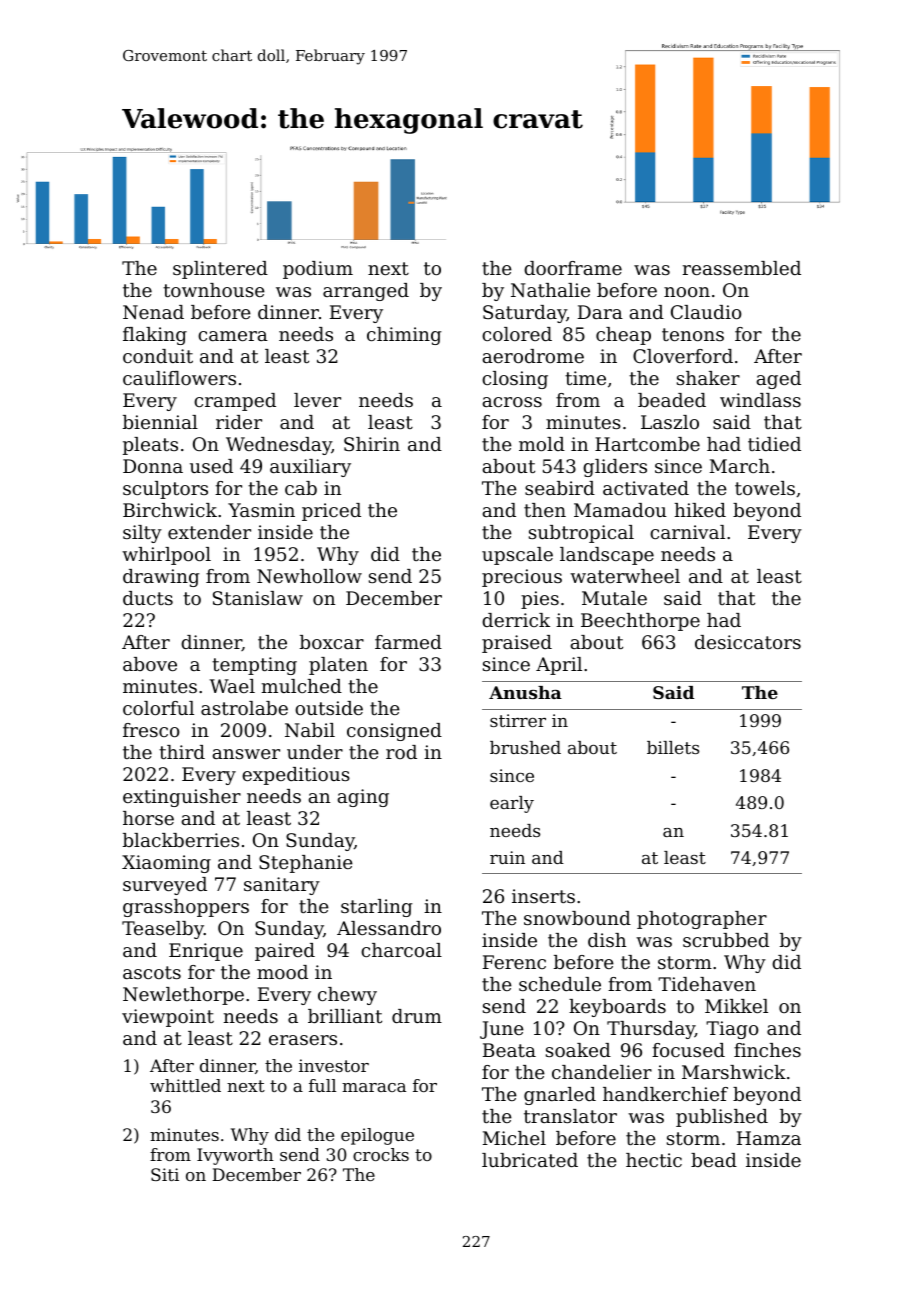 This page has height=1308, width=924. I want to click on maraca, so click(374, 1087).
